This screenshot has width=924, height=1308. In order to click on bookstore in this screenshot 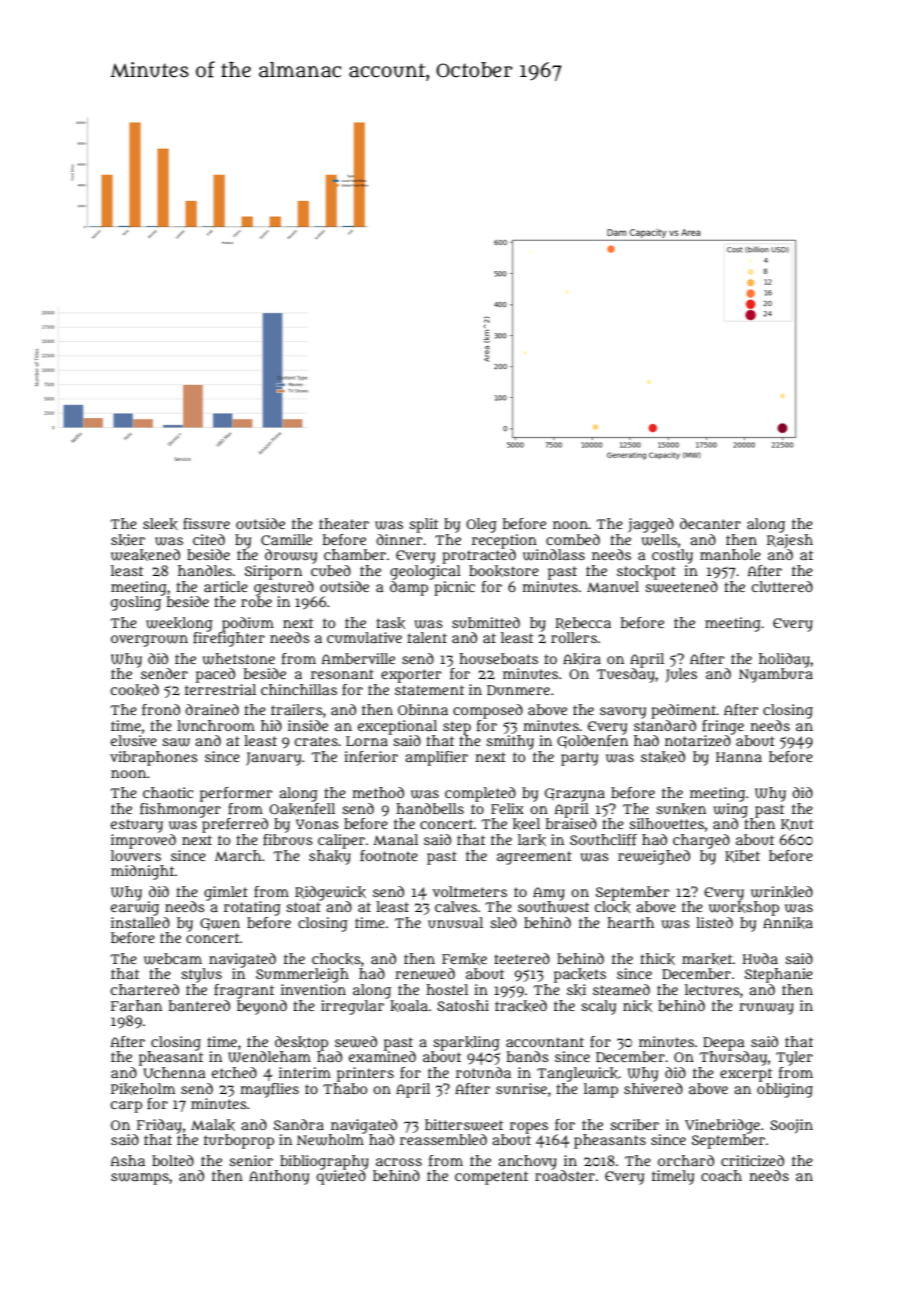, I will do `click(504, 571)`.
